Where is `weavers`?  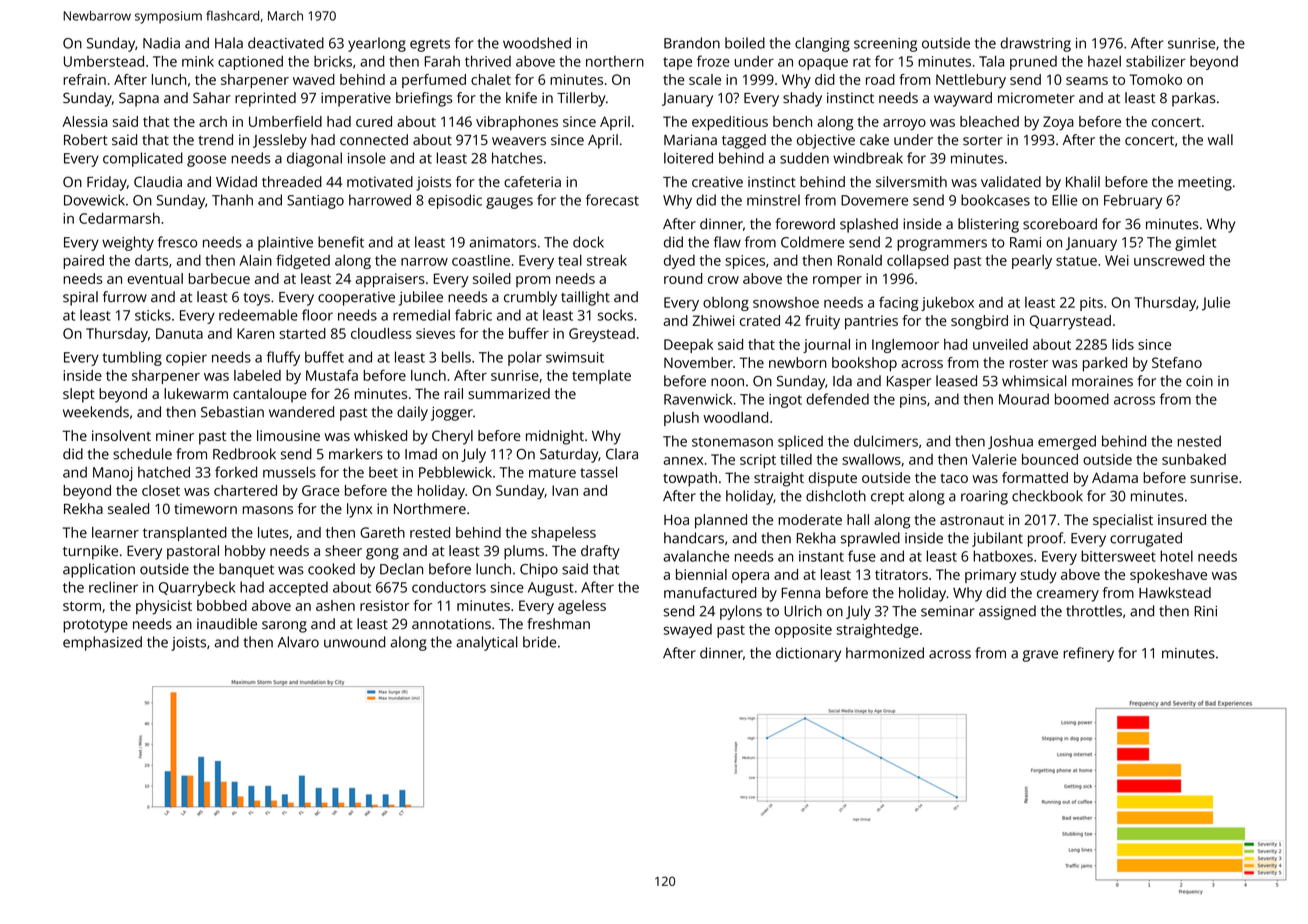 weavers is located at coordinates (519, 141).
